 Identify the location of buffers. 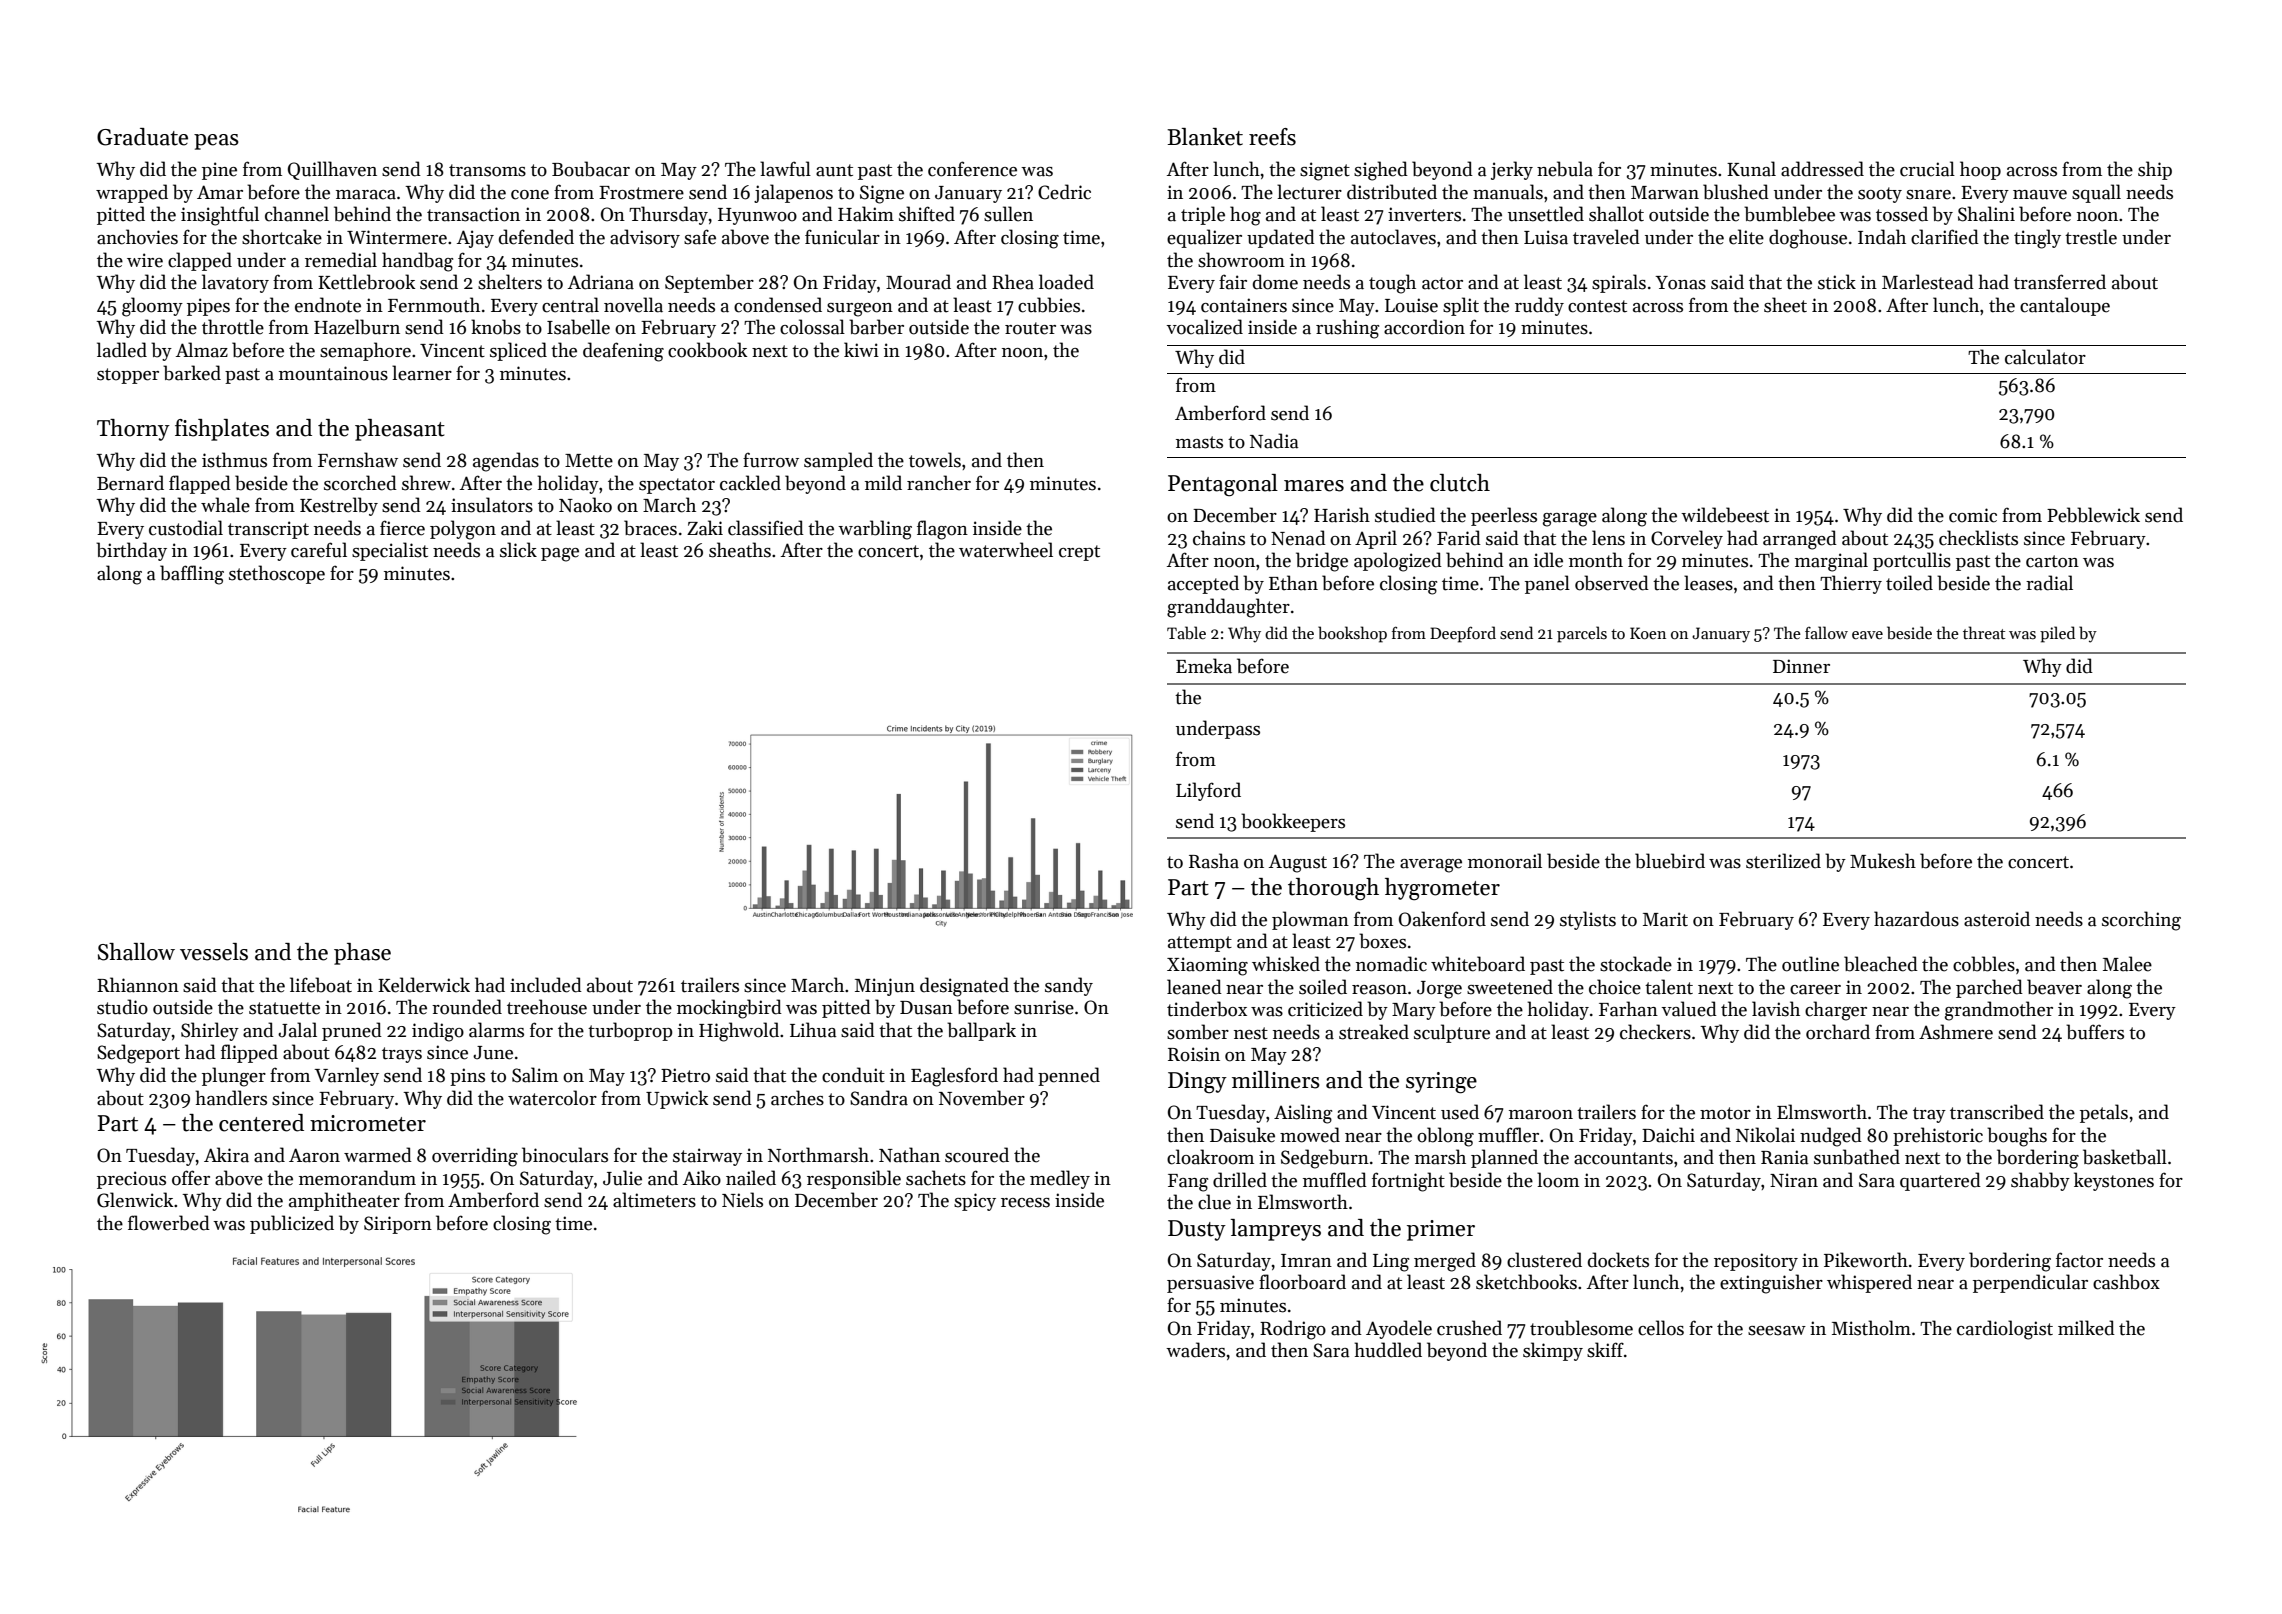
(2095, 1032).
